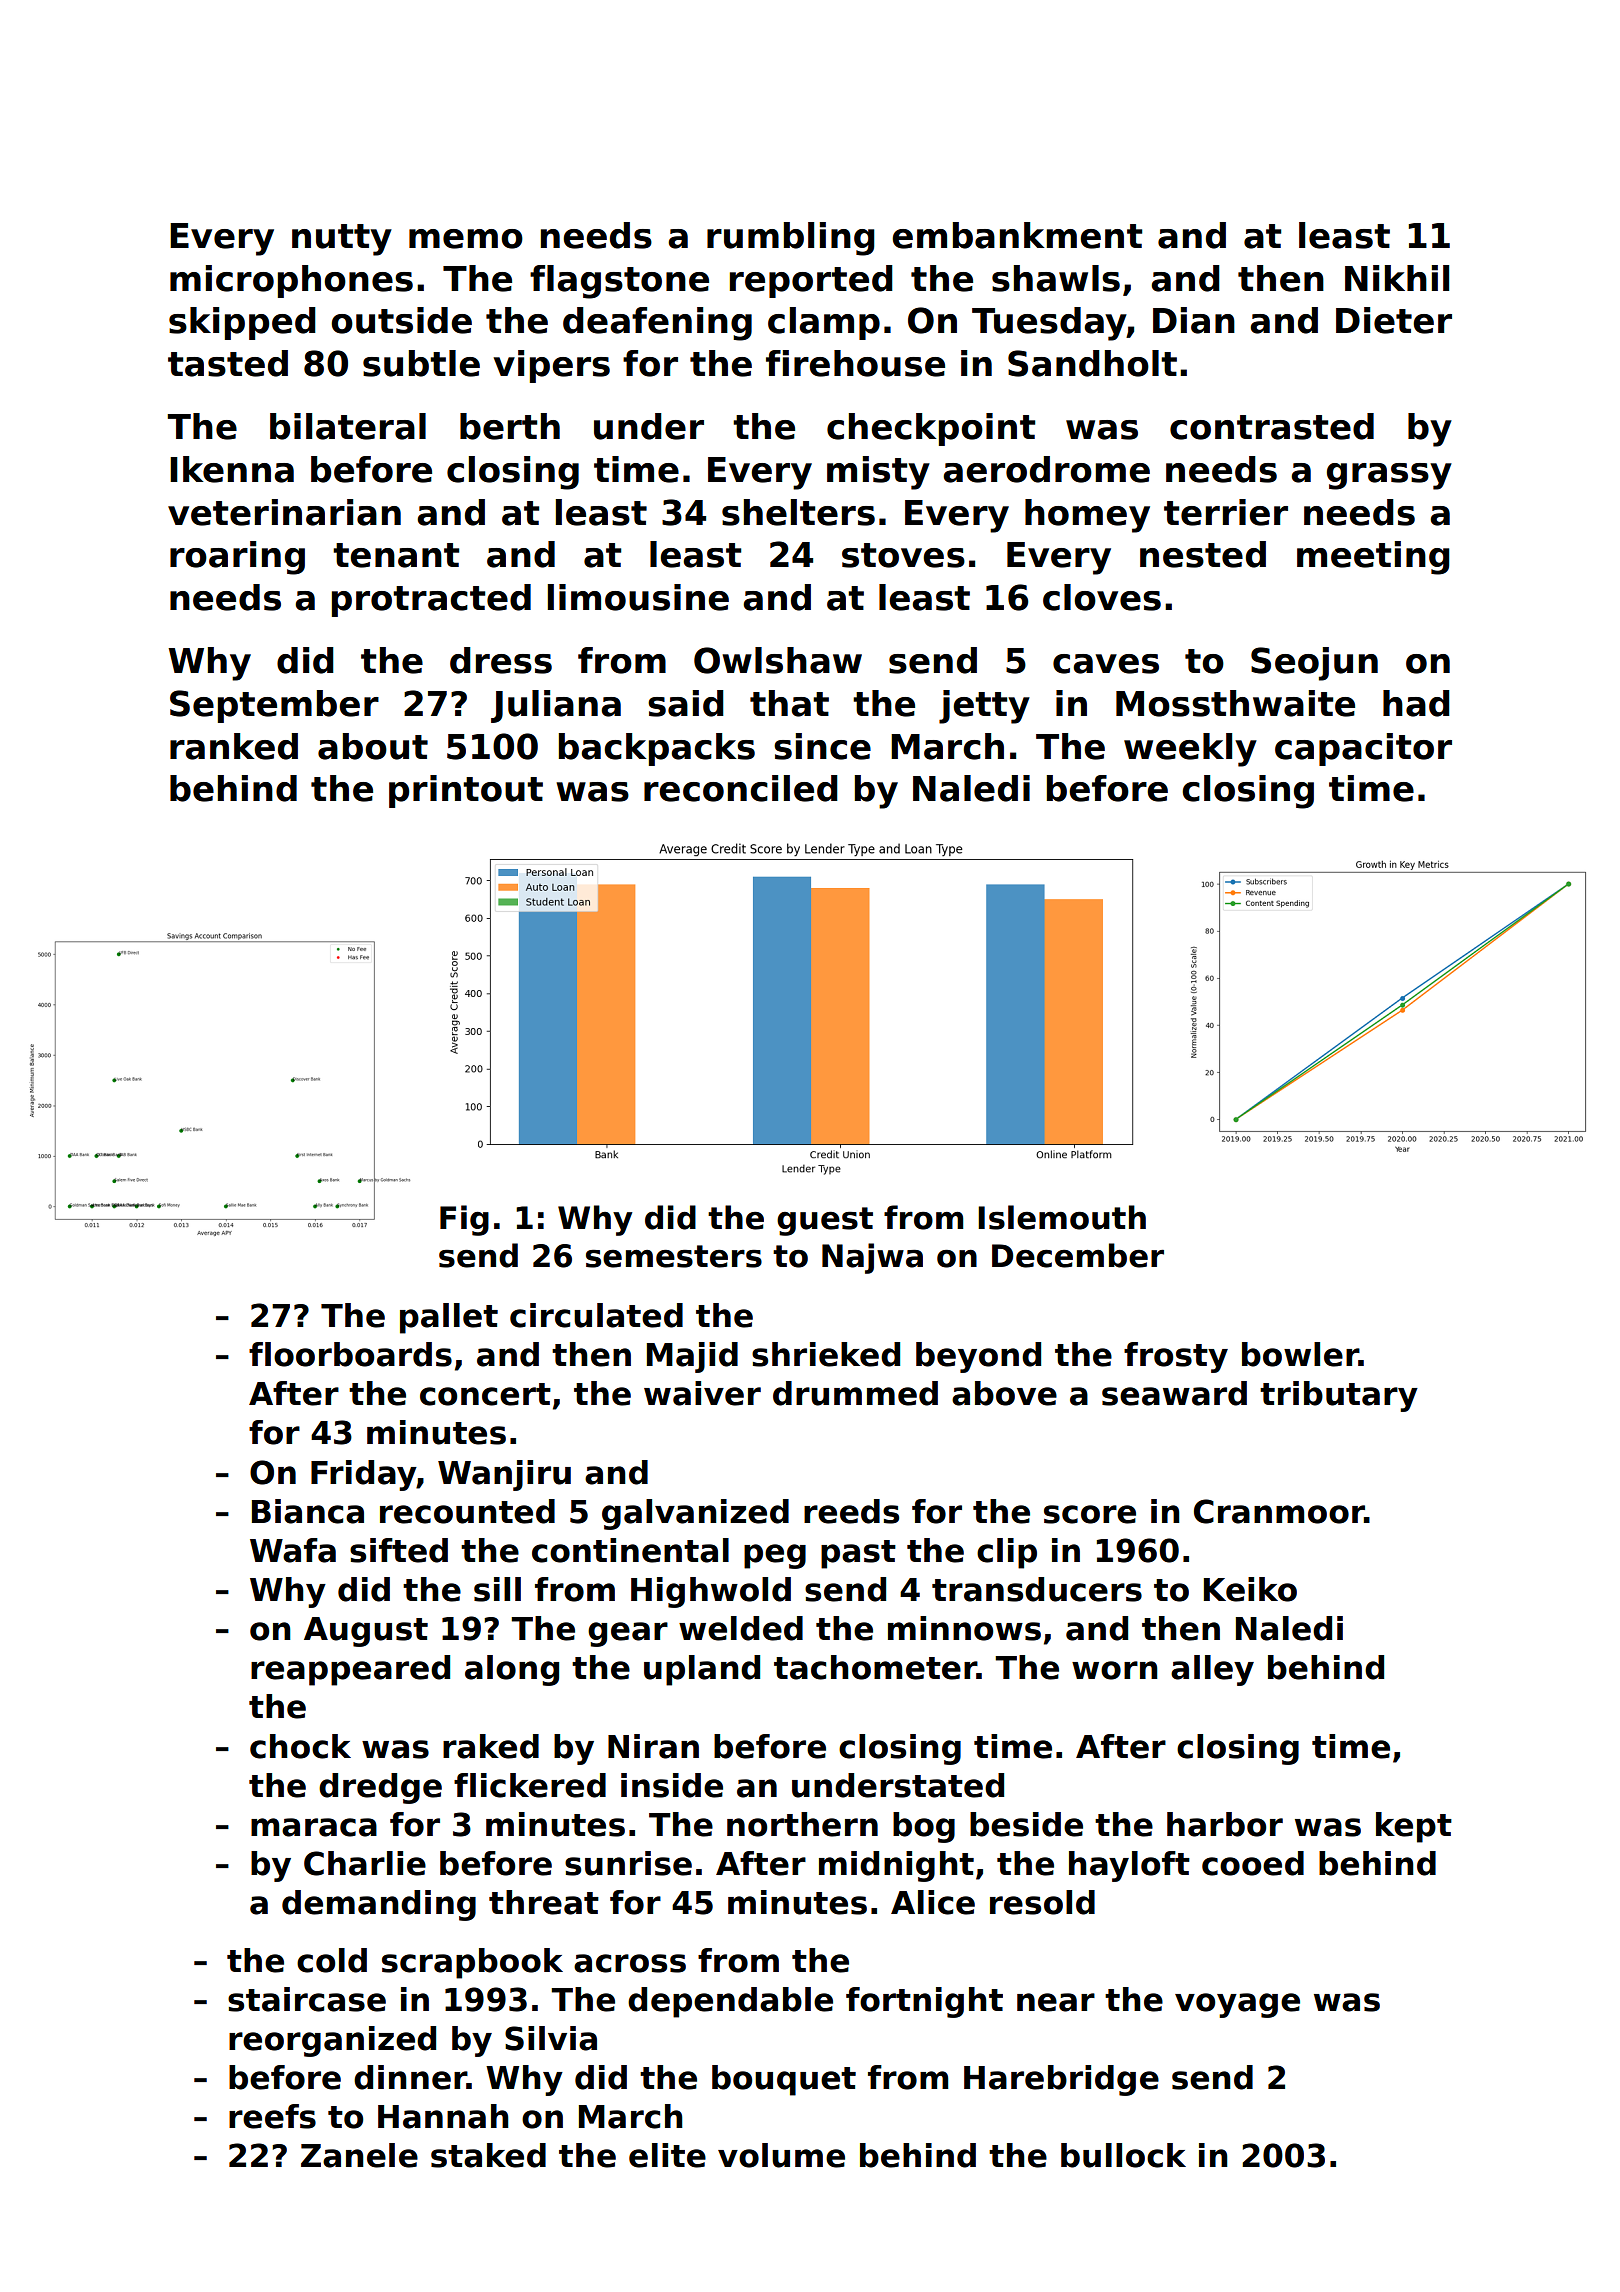 This screenshot has width=1620, height=2292. Describe the element at coordinates (784, 2080) in the screenshot. I see `bouquet` at that location.
